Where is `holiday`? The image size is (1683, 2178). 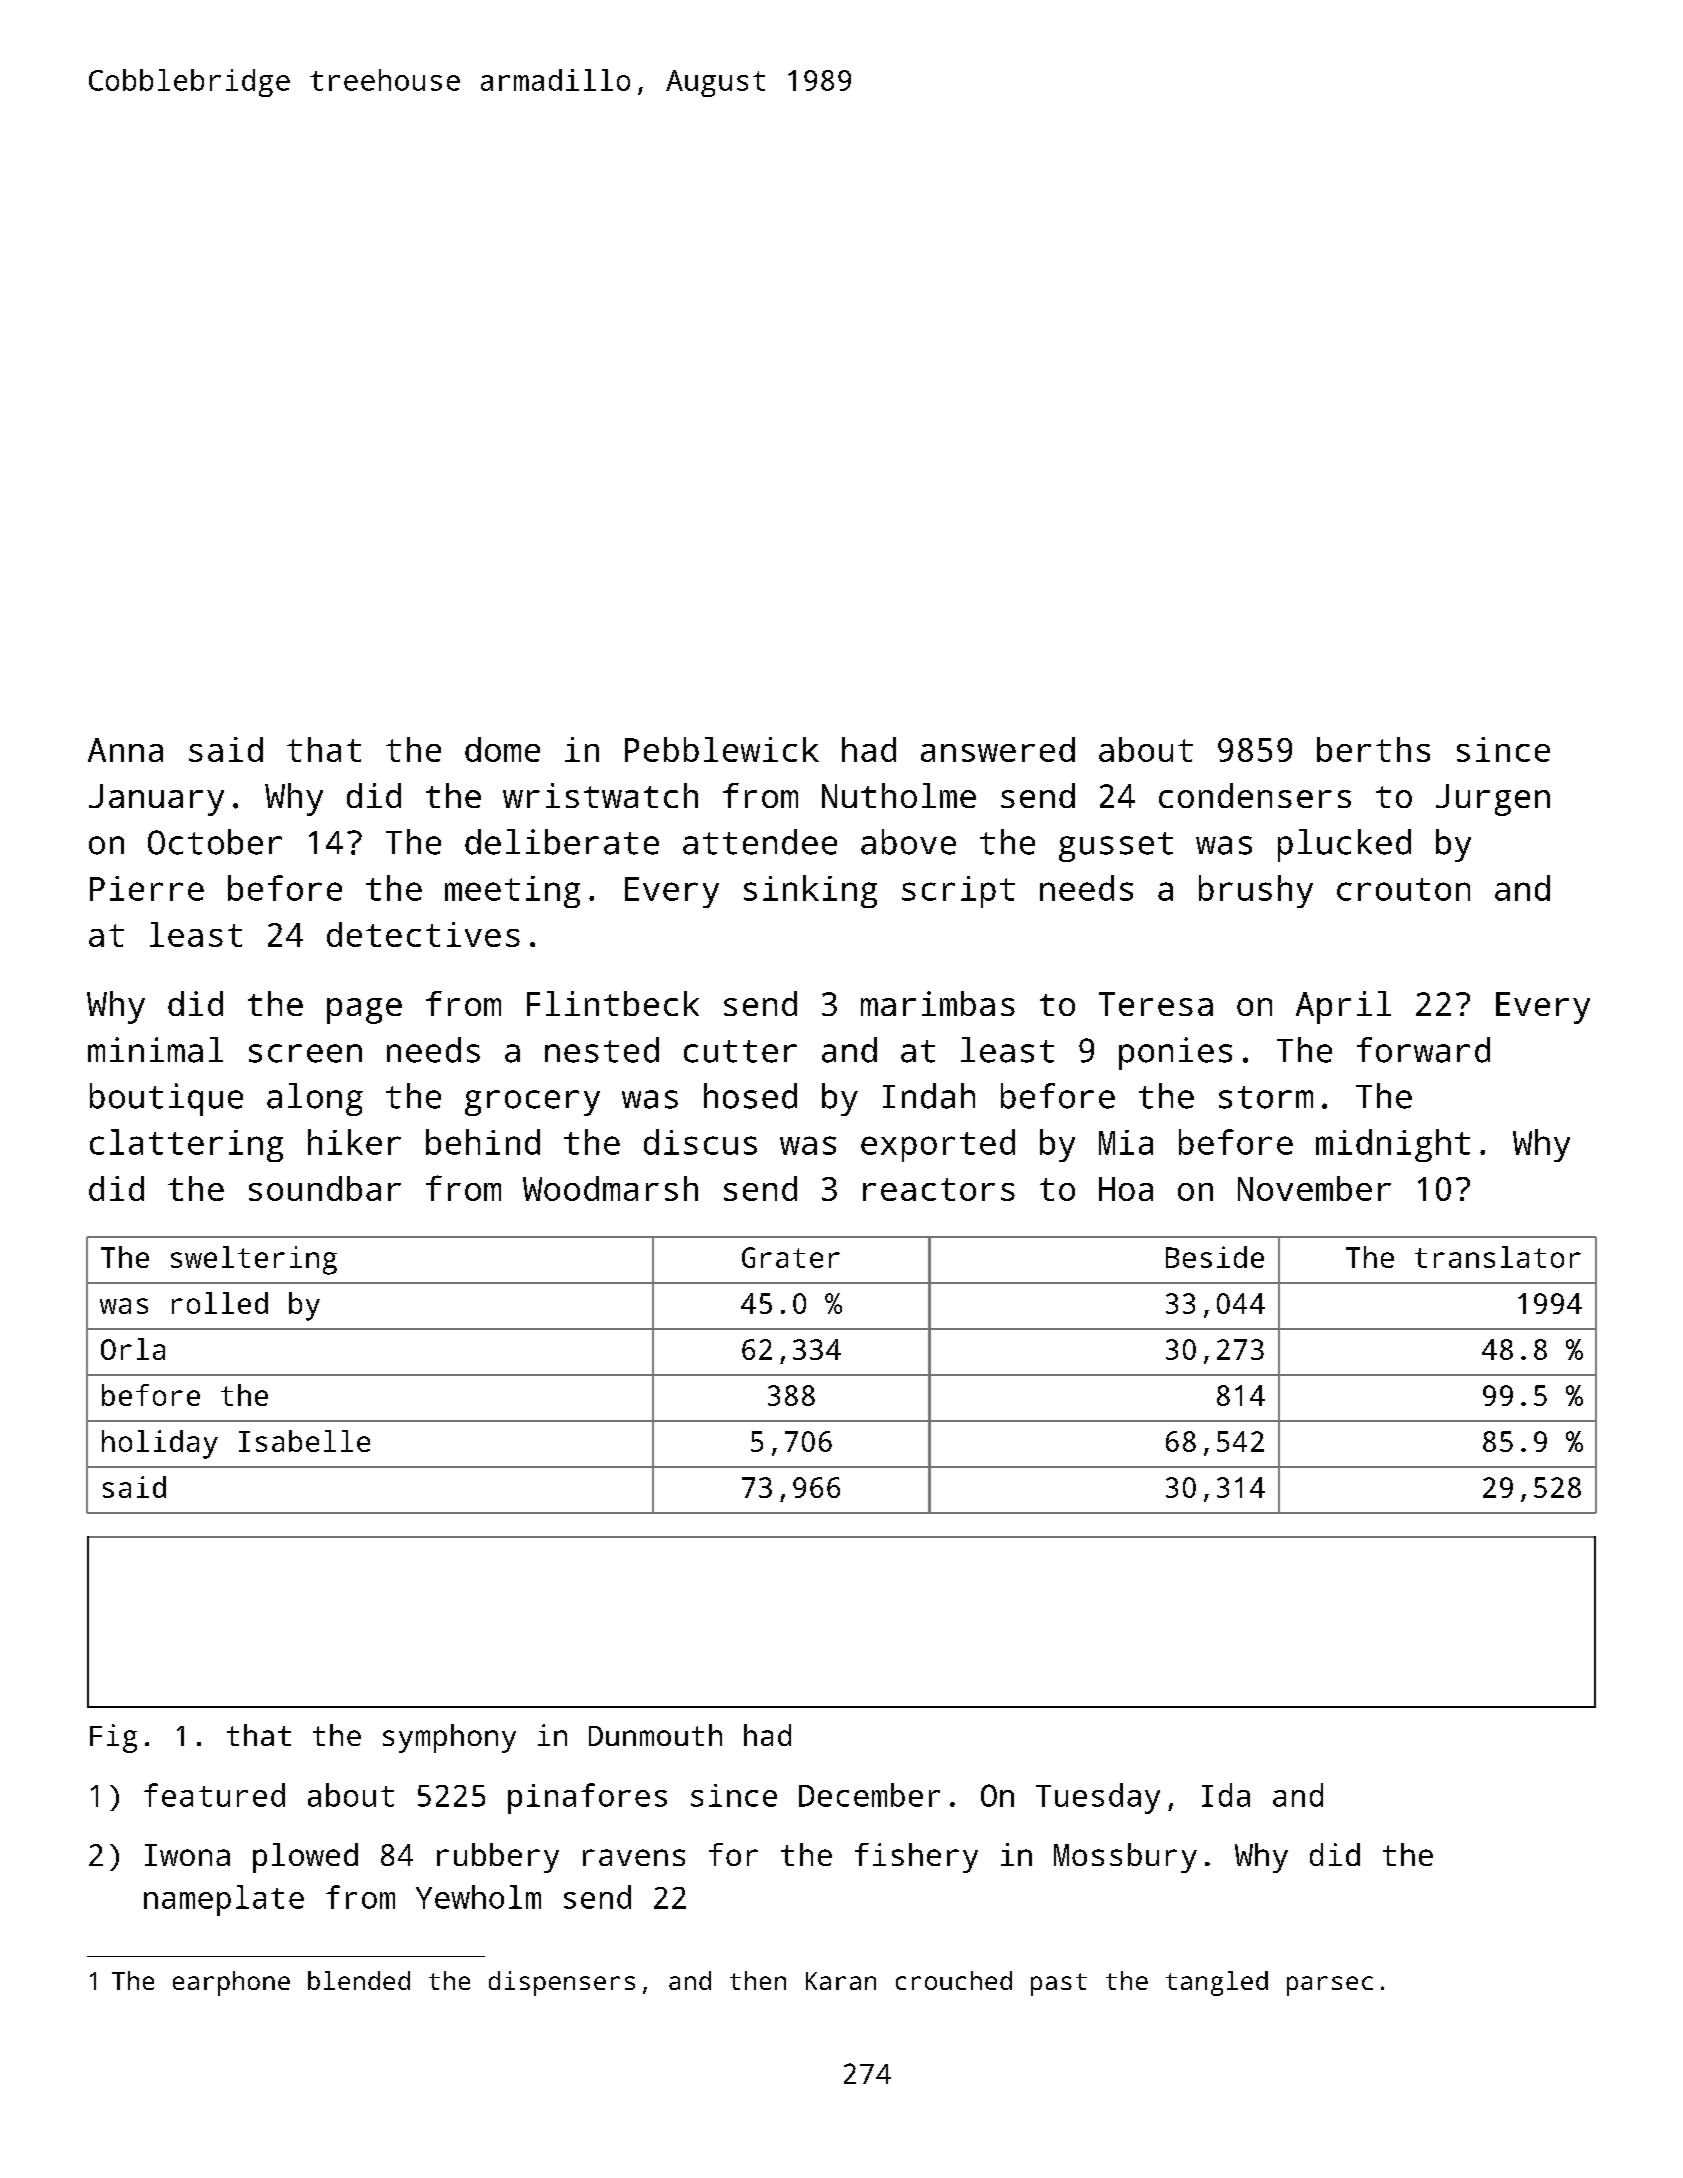
holiday is located at coordinates (160, 1444).
